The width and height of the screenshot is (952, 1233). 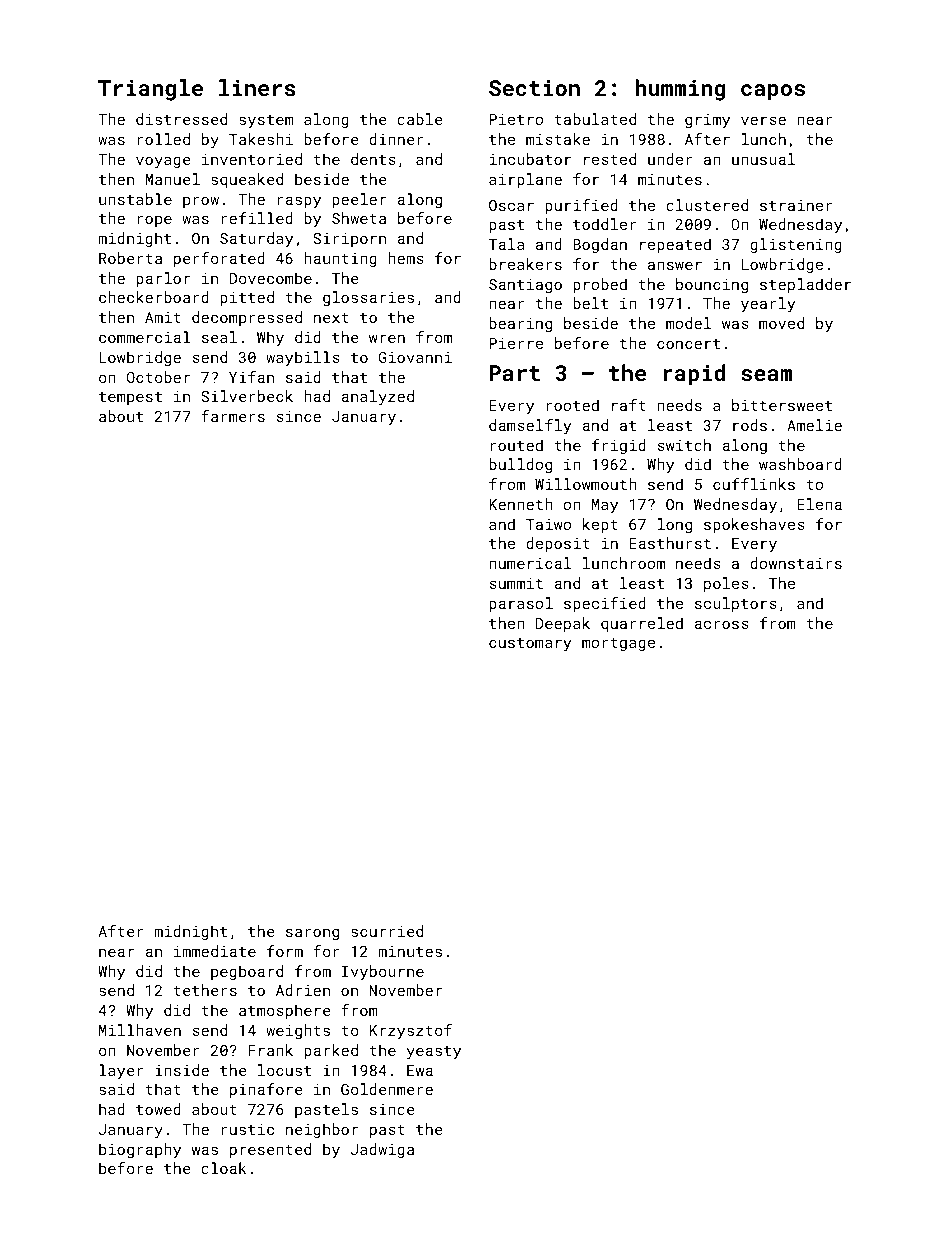 What do you see at coordinates (223, 1168) in the screenshot?
I see `cloak` at bounding box center [223, 1168].
